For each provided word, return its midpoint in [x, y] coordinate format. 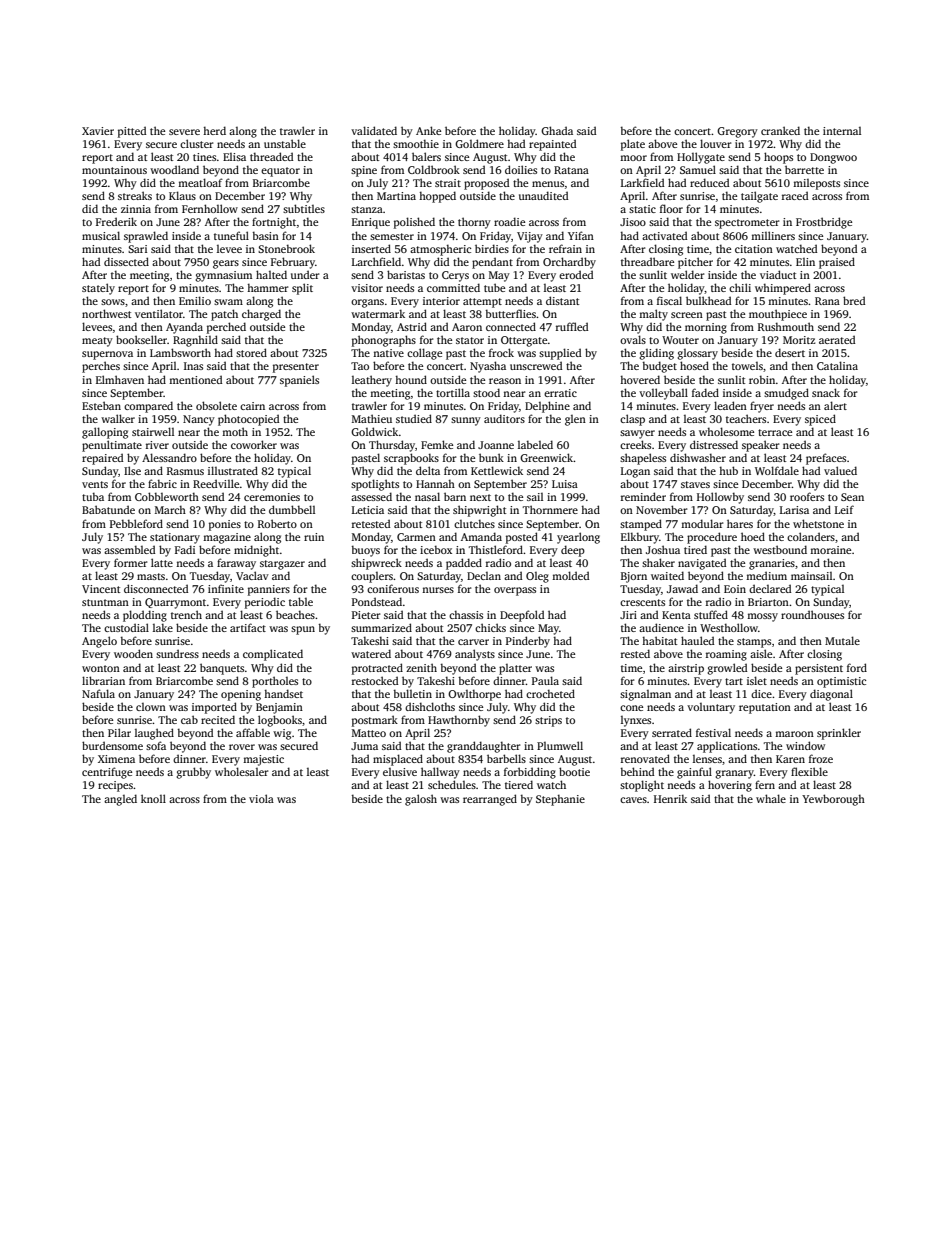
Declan [484, 576]
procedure [712, 538]
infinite [226, 588]
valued [840, 470]
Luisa [565, 484]
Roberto [277, 523]
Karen [790, 759]
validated [374, 130]
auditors [504, 418]
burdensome [112, 745]
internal [842, 131]
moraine [830, 550]
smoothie [416, 143]
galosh [421, 800]
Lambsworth [180, 352]
